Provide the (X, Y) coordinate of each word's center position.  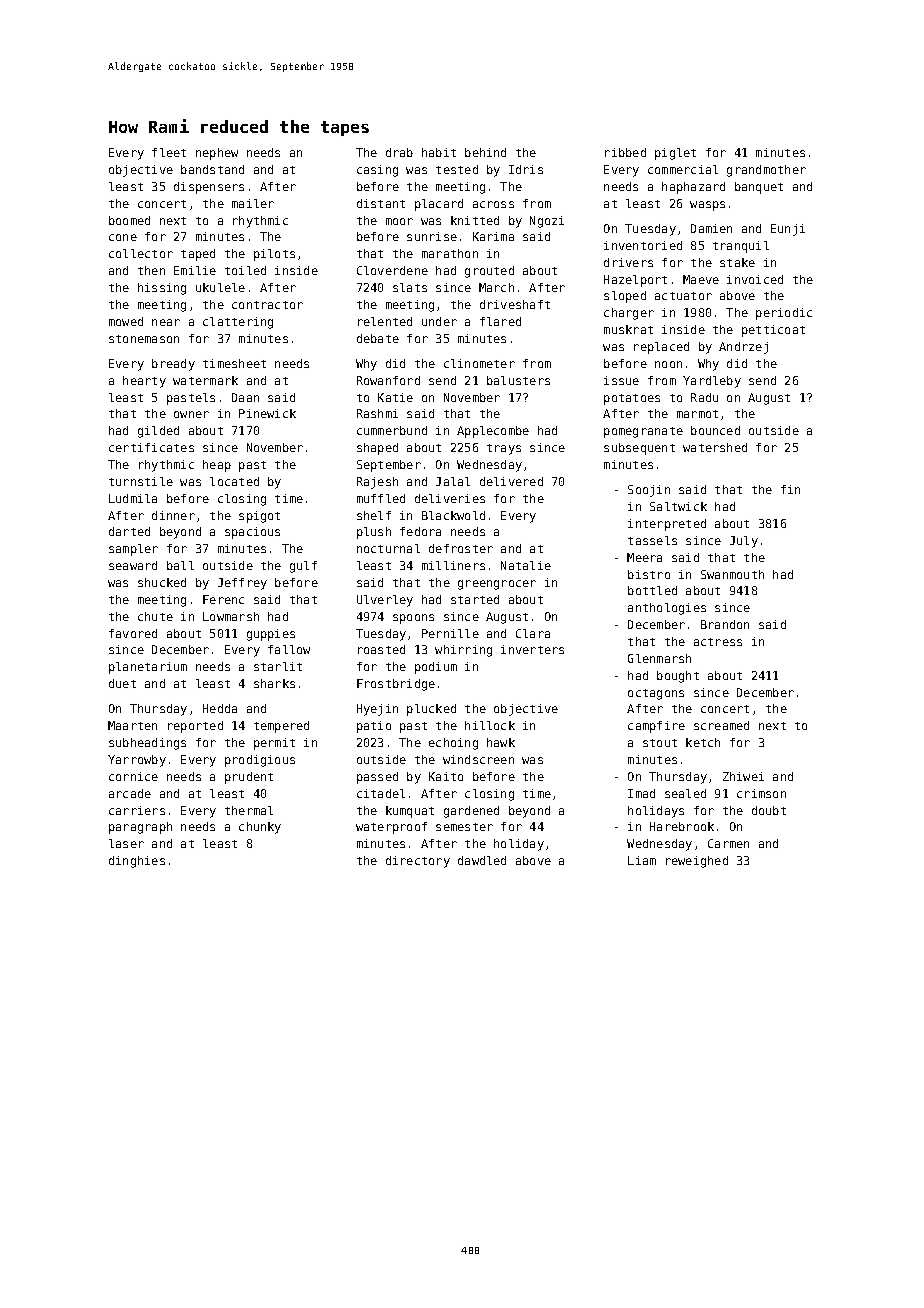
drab (399, 152)
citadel (381, 793)
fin (790, 489)
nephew (217, 154)
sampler (133, 550)
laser (126, 843)
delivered (511, 481)
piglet (675, 154)
